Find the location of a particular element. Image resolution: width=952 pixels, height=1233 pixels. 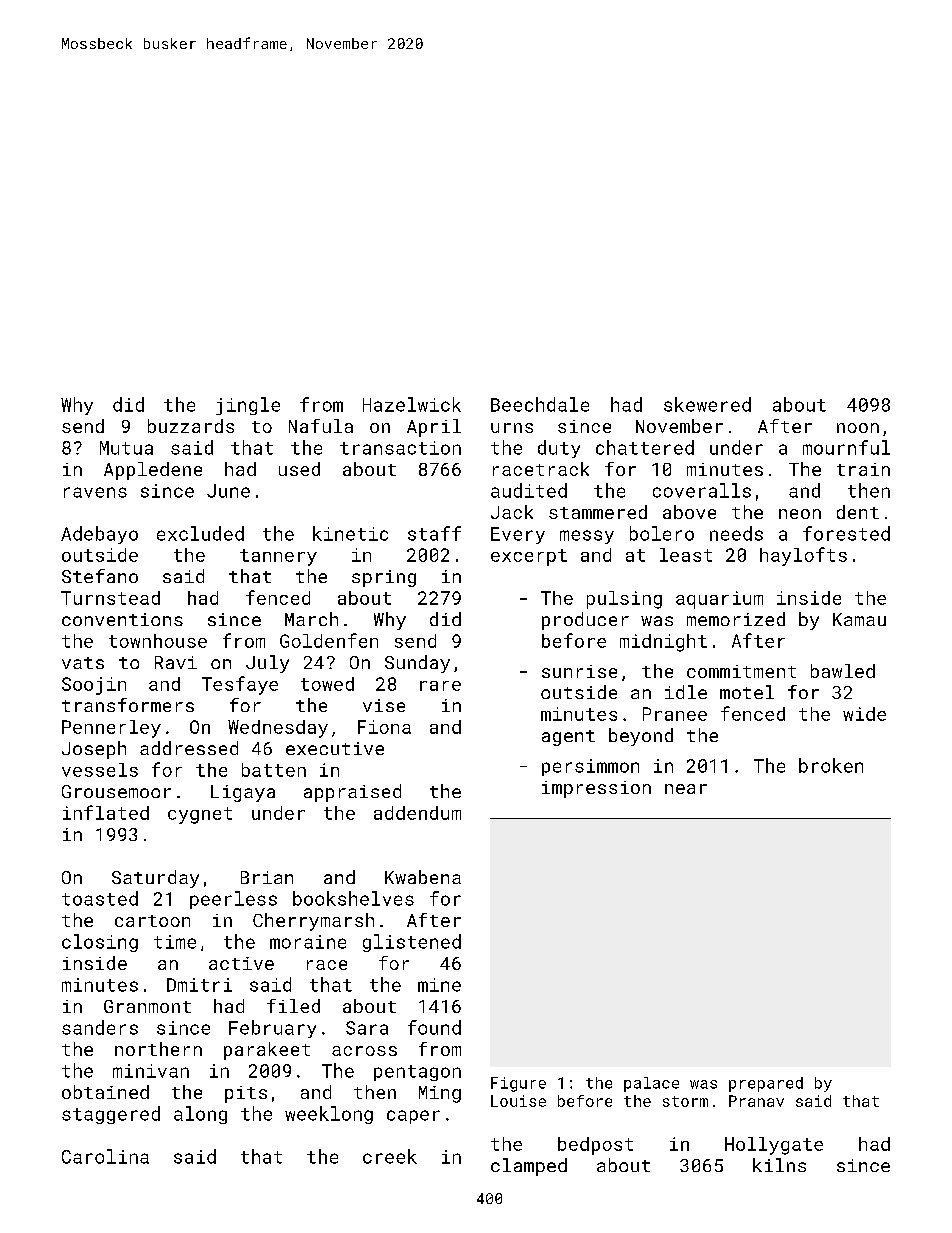

excluded is located at coordinates (200, 533).
